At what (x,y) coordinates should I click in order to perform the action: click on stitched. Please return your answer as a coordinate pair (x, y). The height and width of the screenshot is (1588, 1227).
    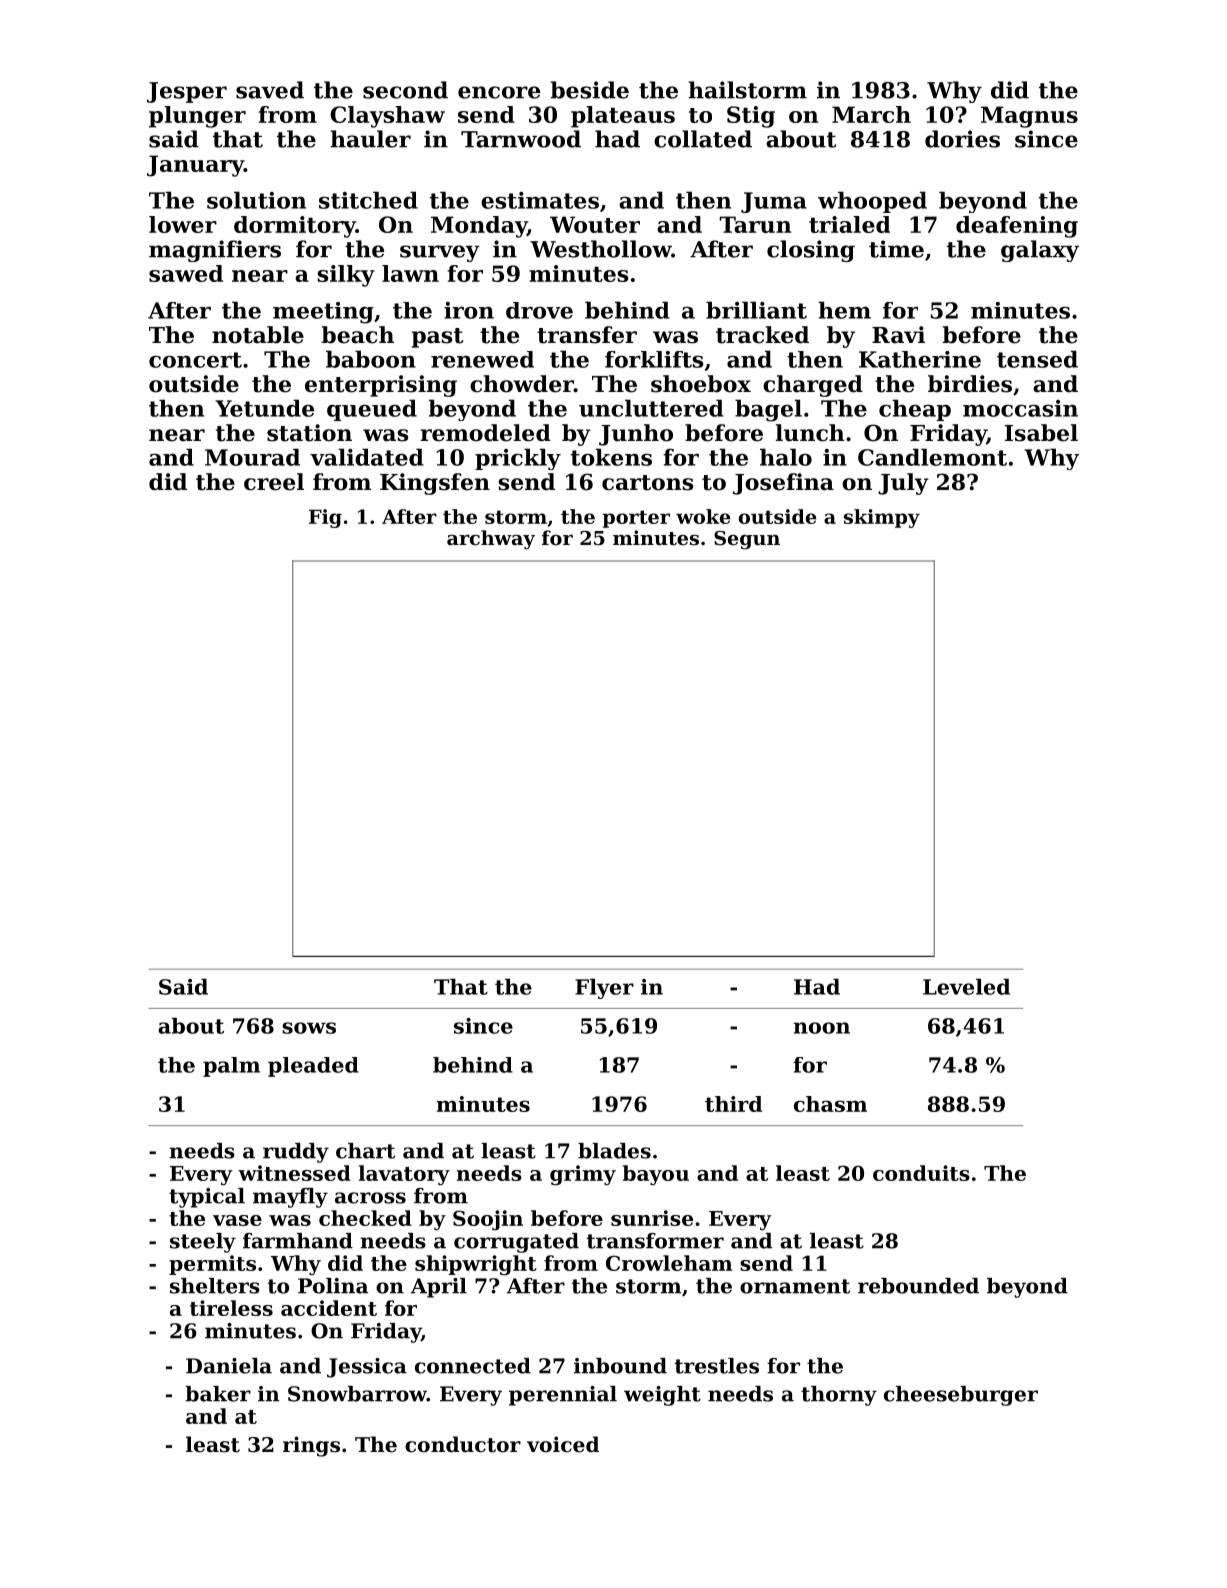
    Looking at the image, I should click on (368, 200).
